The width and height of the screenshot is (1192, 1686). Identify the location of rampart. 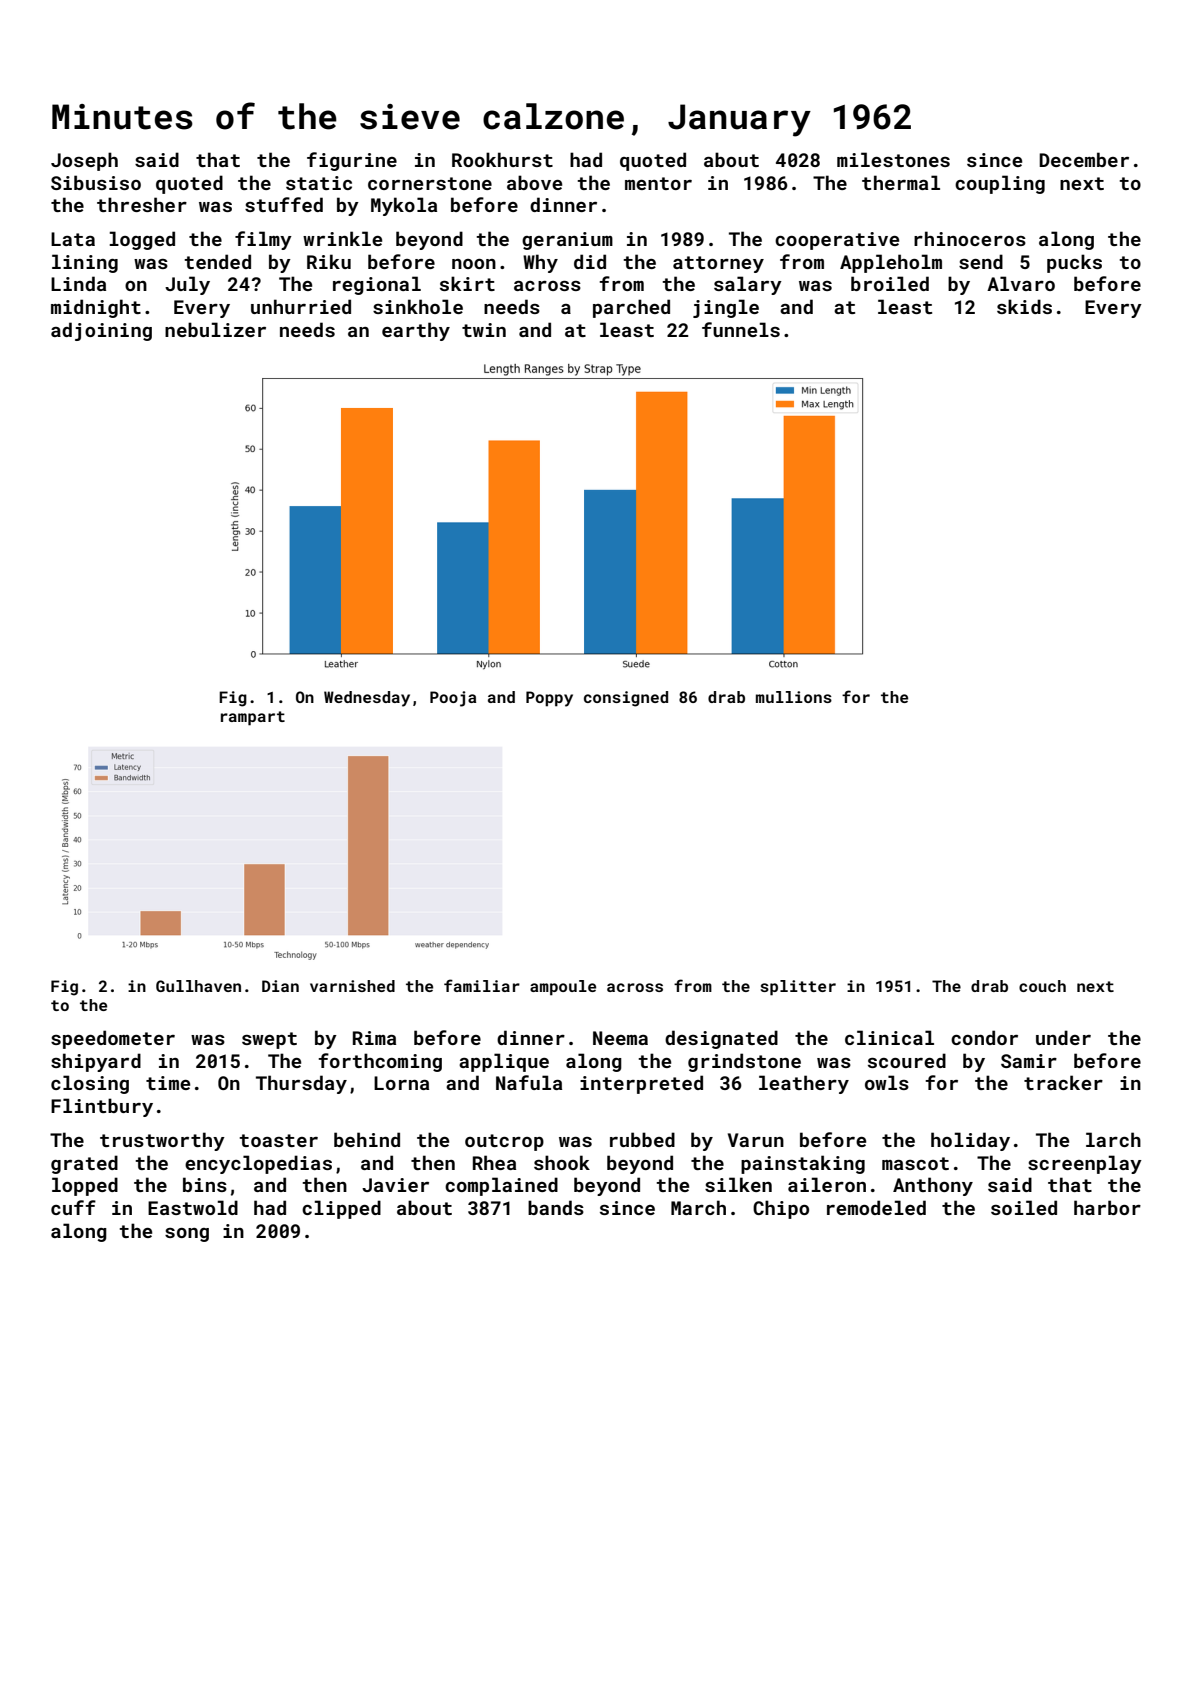
(253, 718).
